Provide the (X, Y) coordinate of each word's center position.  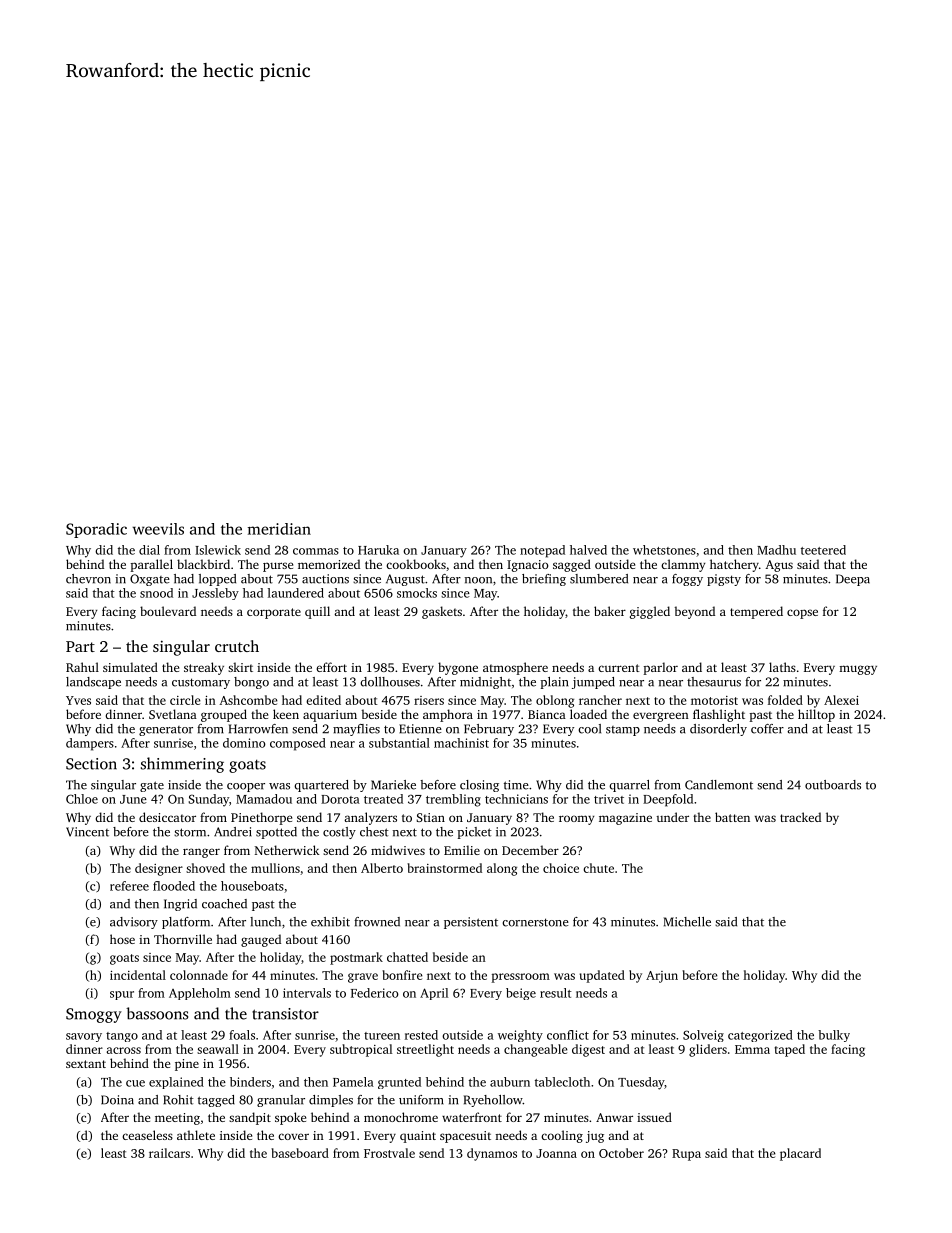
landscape (93, 683)
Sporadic (96, 530)
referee (129, 886)
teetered (823, 550)
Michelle (687, 922)
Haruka (378, 550)
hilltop (816, 715)
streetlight (425, 1050)
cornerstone (535, 922)
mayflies (356, 730)
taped (790, 1050)
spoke (290, 1118)
